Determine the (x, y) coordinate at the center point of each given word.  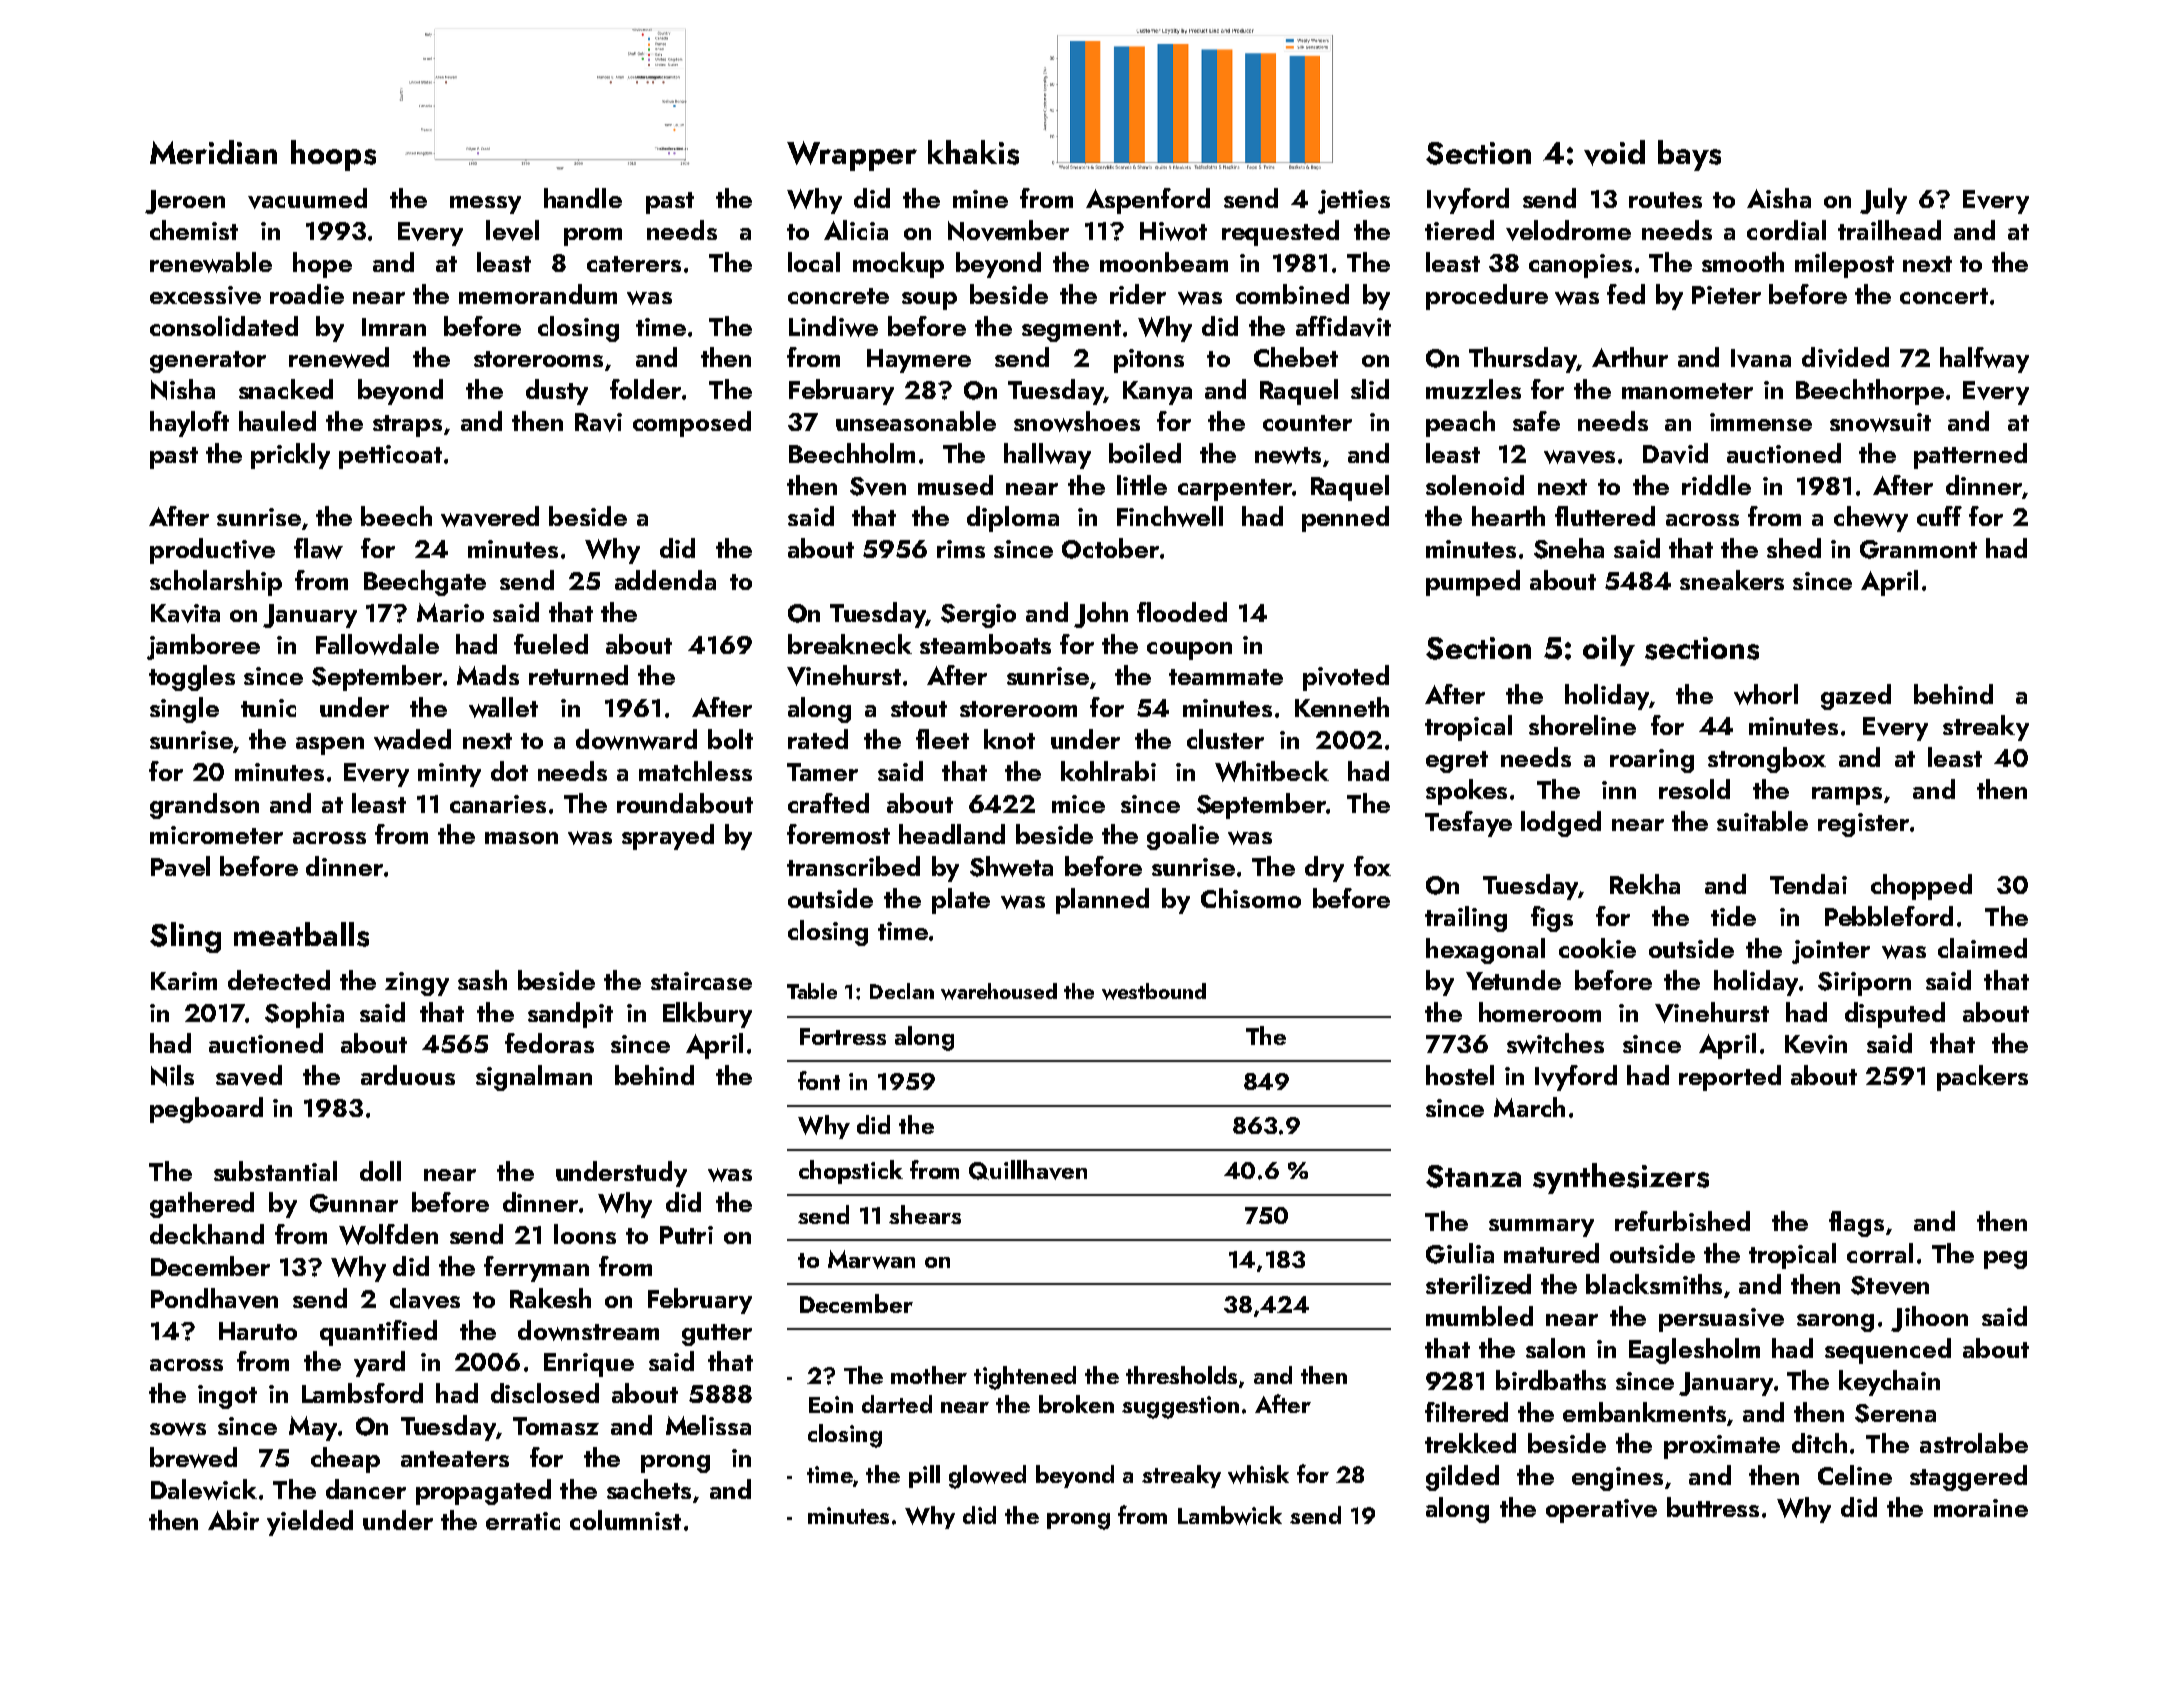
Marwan (871, 1259)
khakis (973, 152)
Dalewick (204, 1489)
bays (1689, 155)
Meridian (213, 152)
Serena (1895, 1413)
